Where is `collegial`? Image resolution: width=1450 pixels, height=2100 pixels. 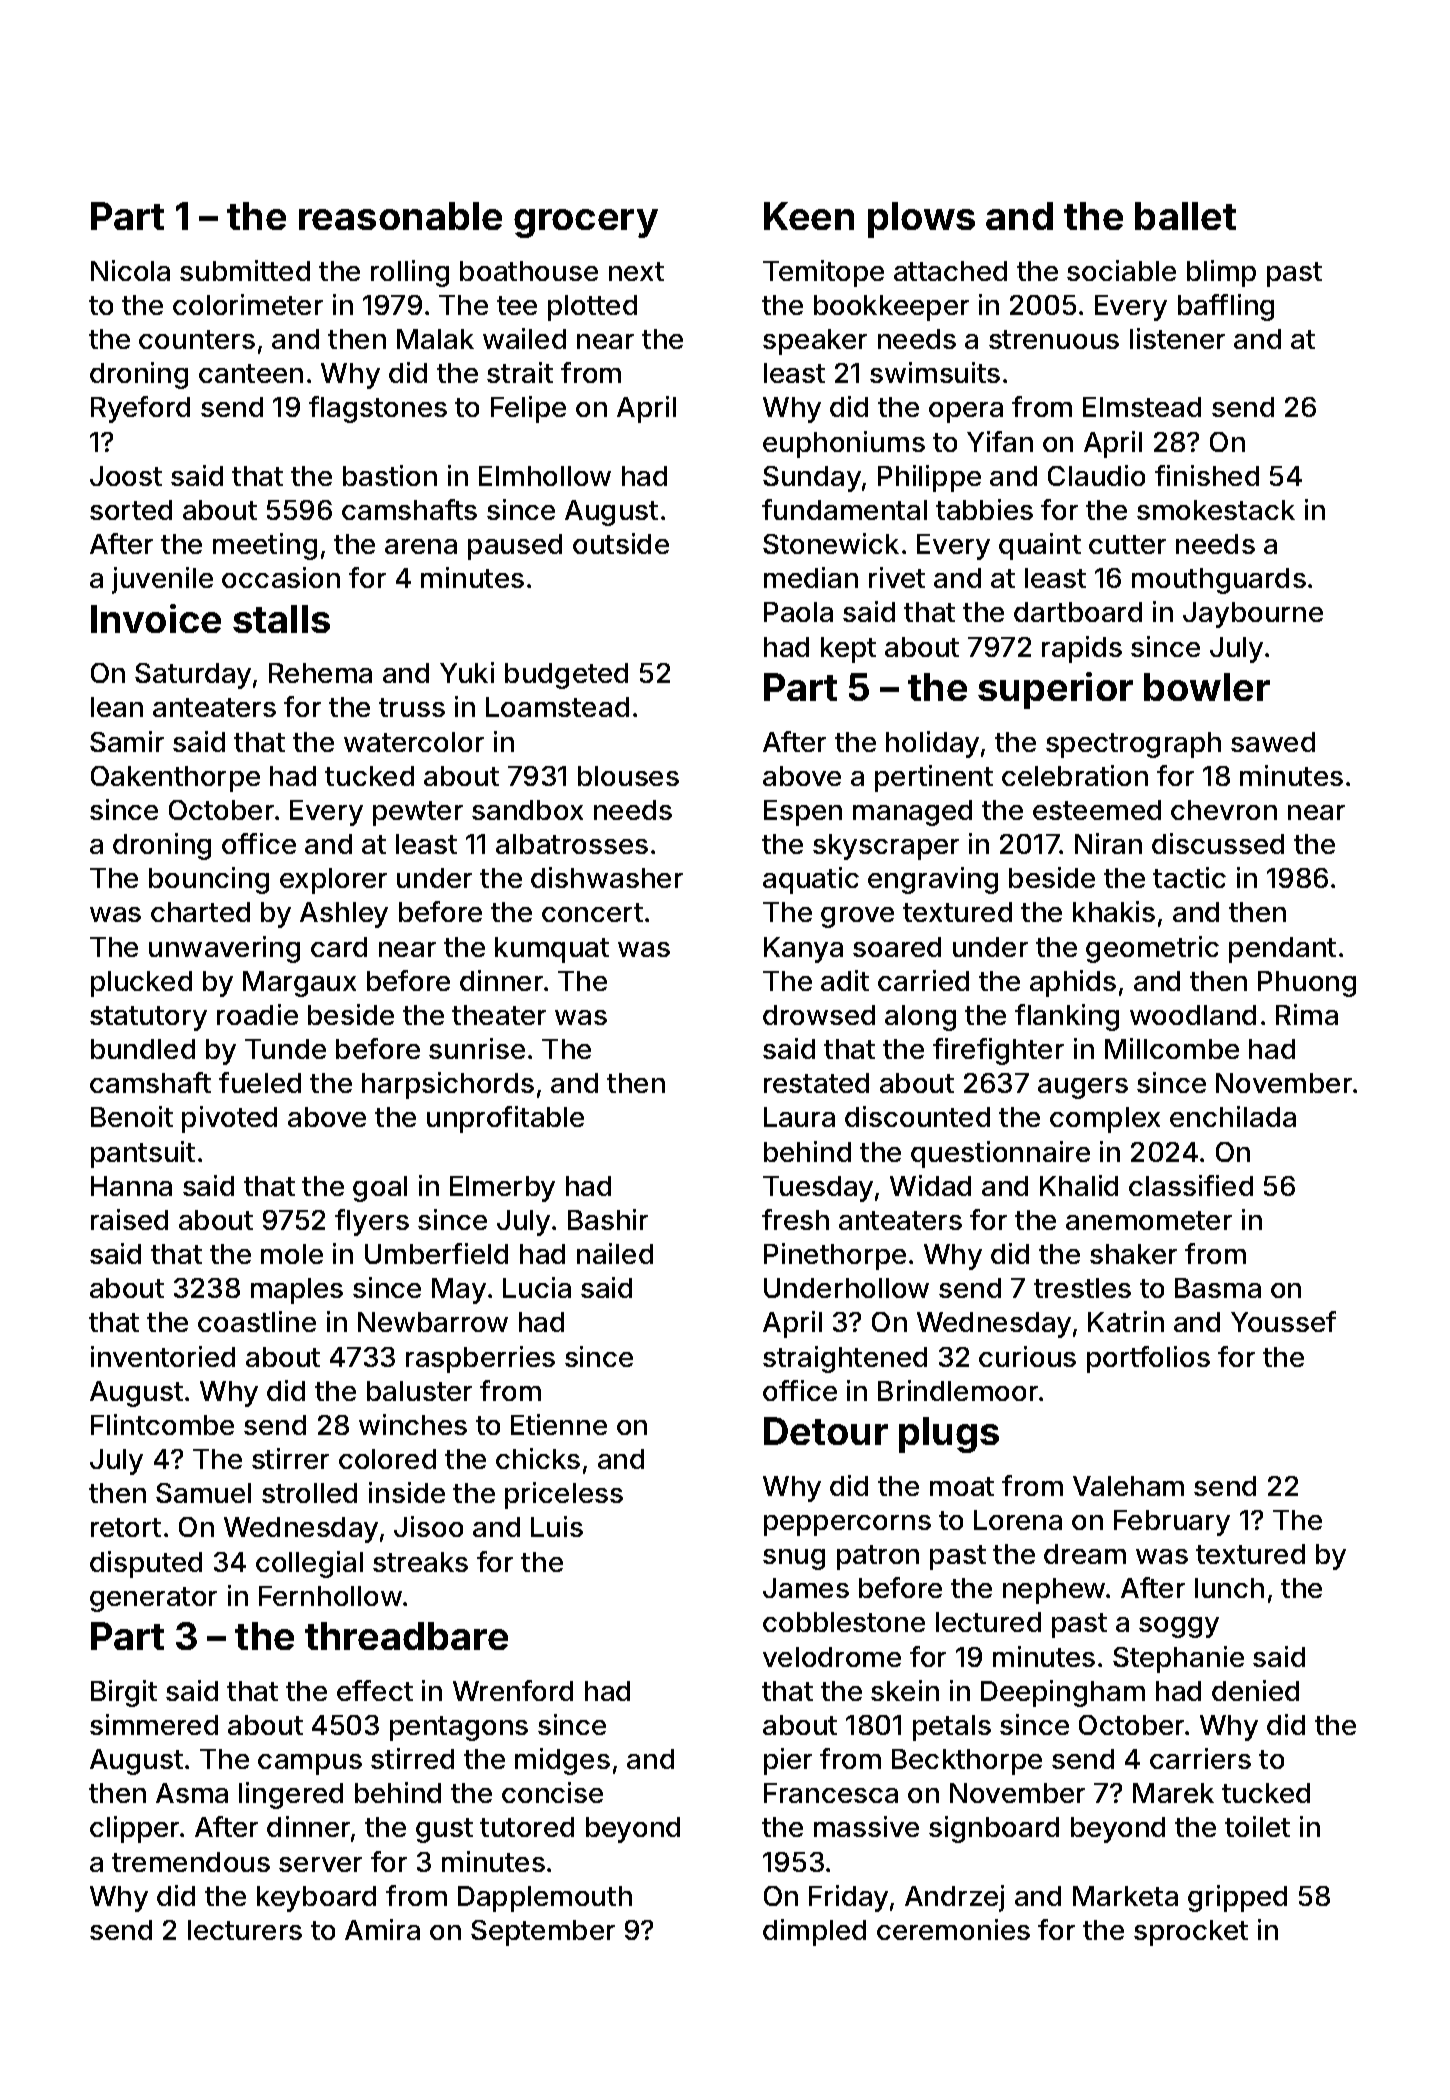 collegial is located at coordinates (309, 1564).
